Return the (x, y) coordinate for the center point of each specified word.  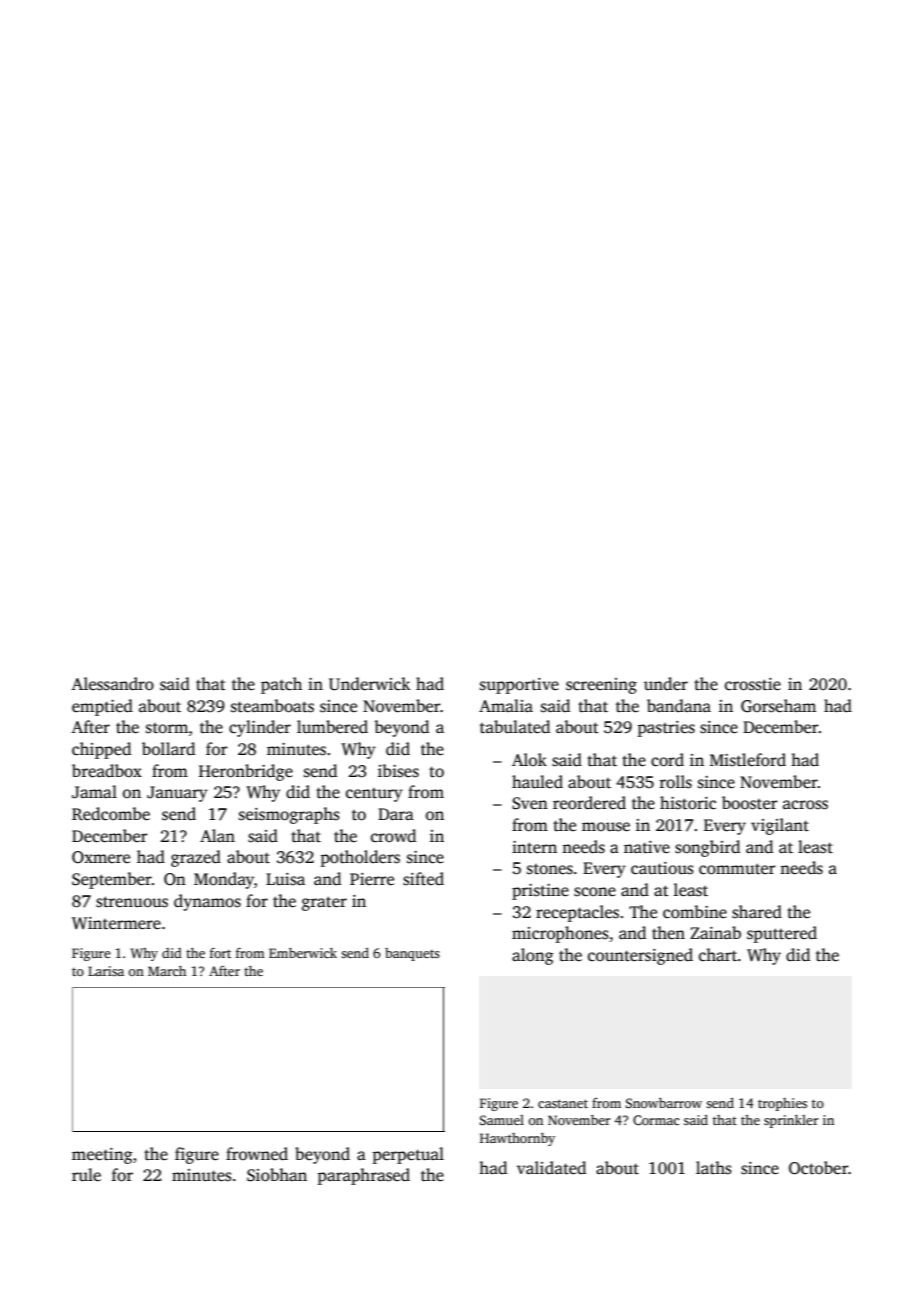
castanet (563, 1103)
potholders (360, 858)
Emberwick (303, 953)
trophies (782, 1104)
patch (281, 685)
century (374, 795)
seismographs (289, 815)
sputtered (782, 934)
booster (750, 803)
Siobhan (277, 1175)
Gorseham (778, 706)
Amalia (506, 705)
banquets (412, 954)
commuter (737, 869)
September (112, 880)
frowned (257, 1154)
